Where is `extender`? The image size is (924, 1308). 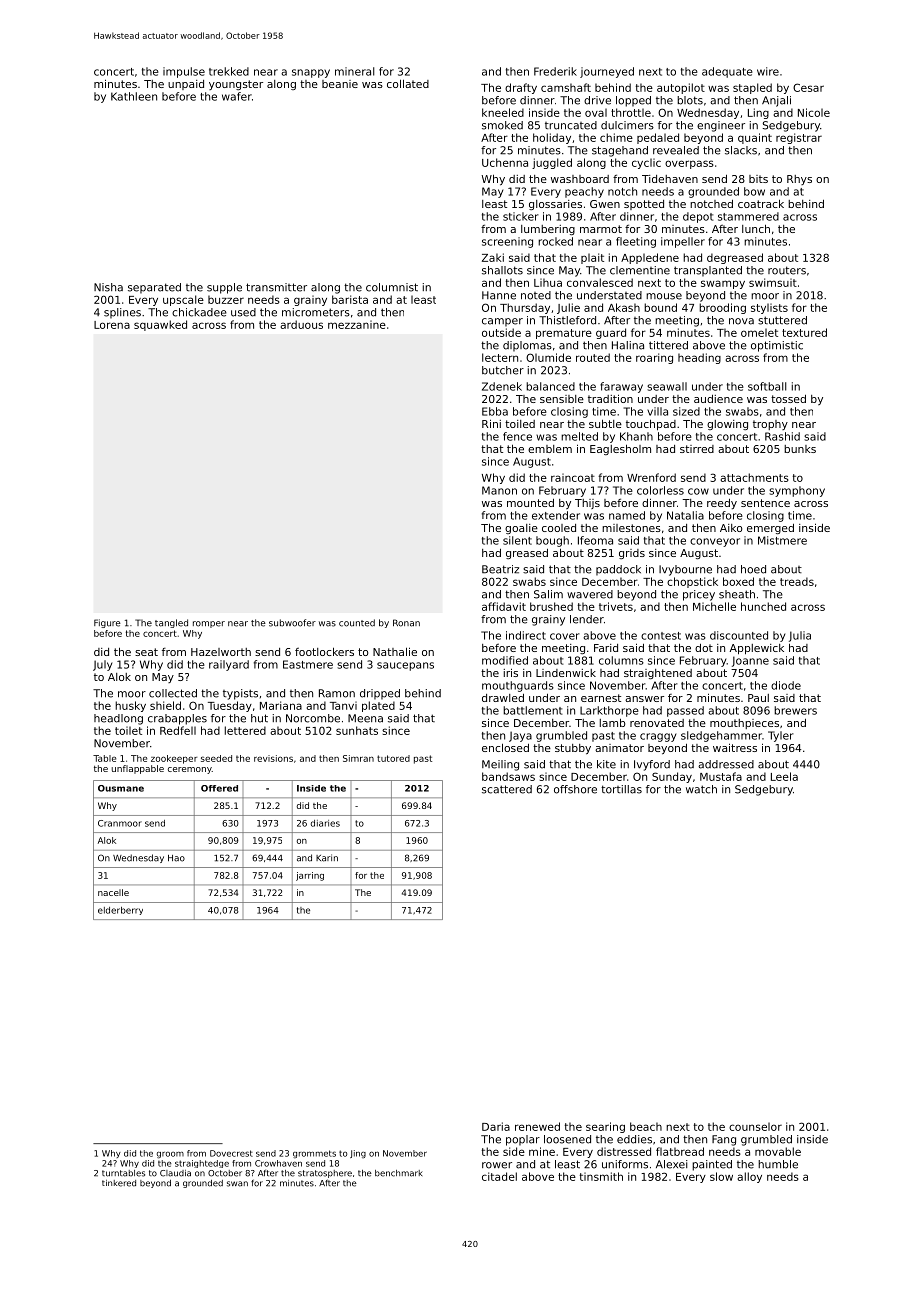 extender is located at coordinates (556, 515).
